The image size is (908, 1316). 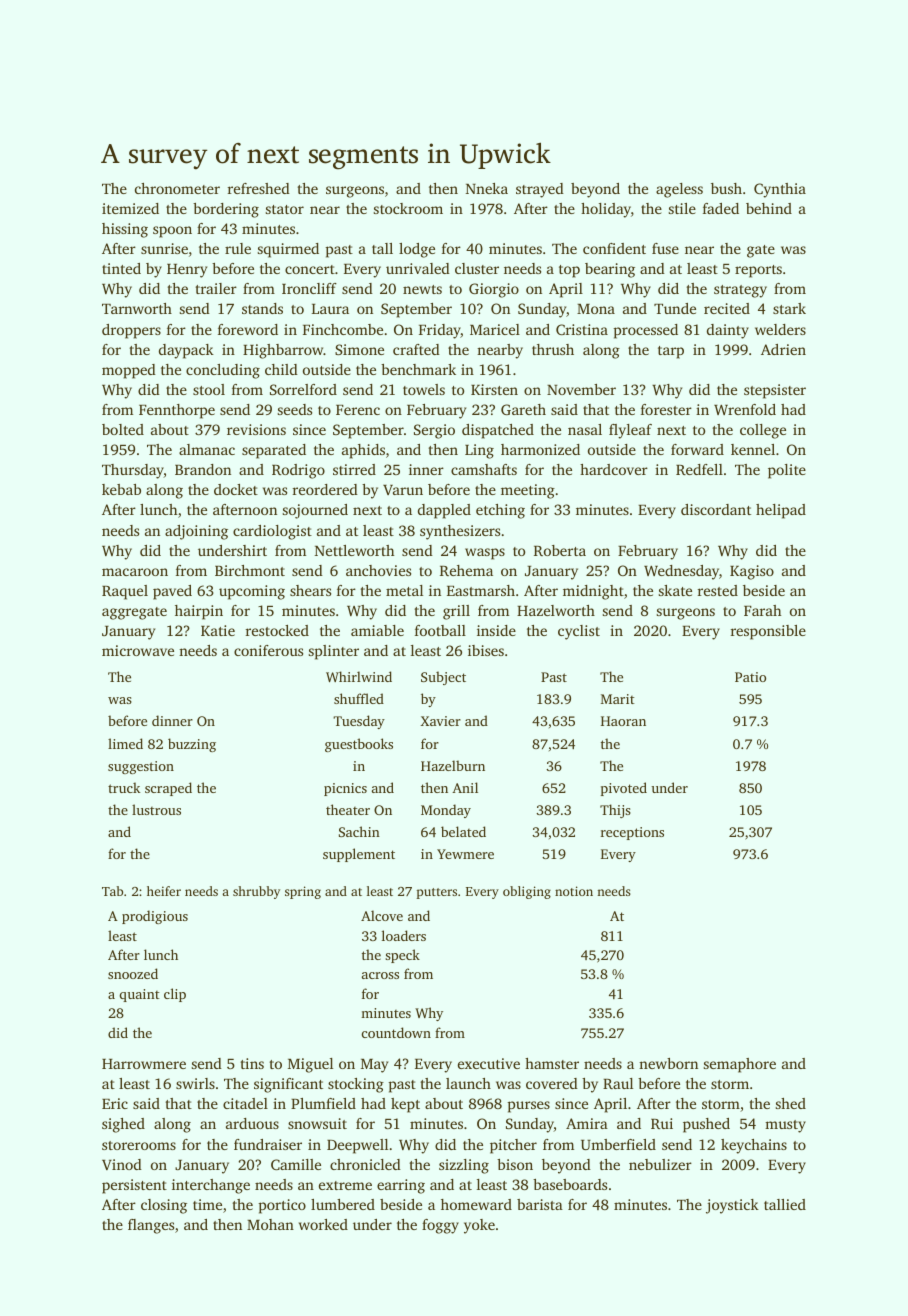 I want to click on lodge, so click(x=417, y=250).
